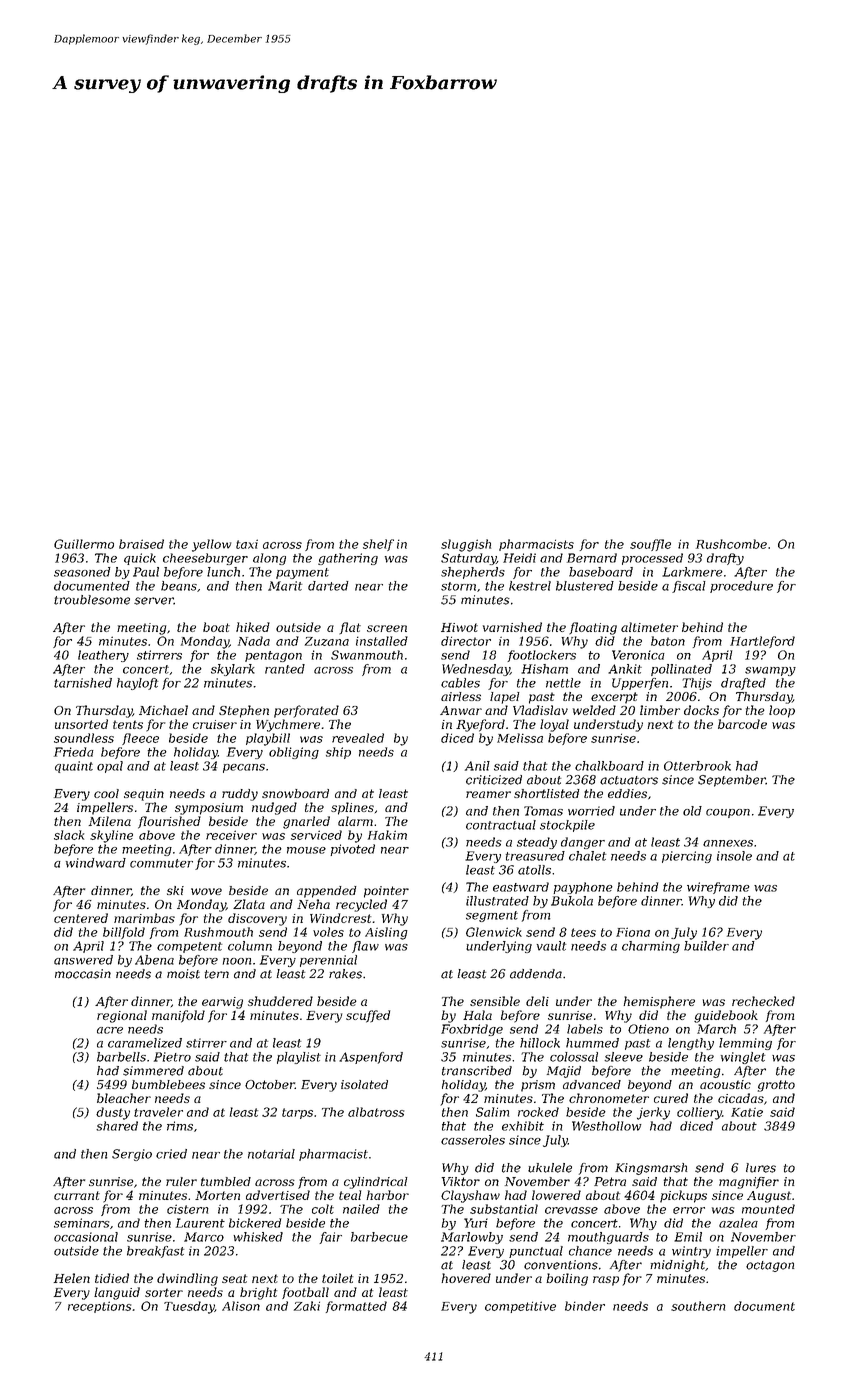  Describe the element at coordinates (563, 683) in the screenshot. I see `nettle` at that location.
